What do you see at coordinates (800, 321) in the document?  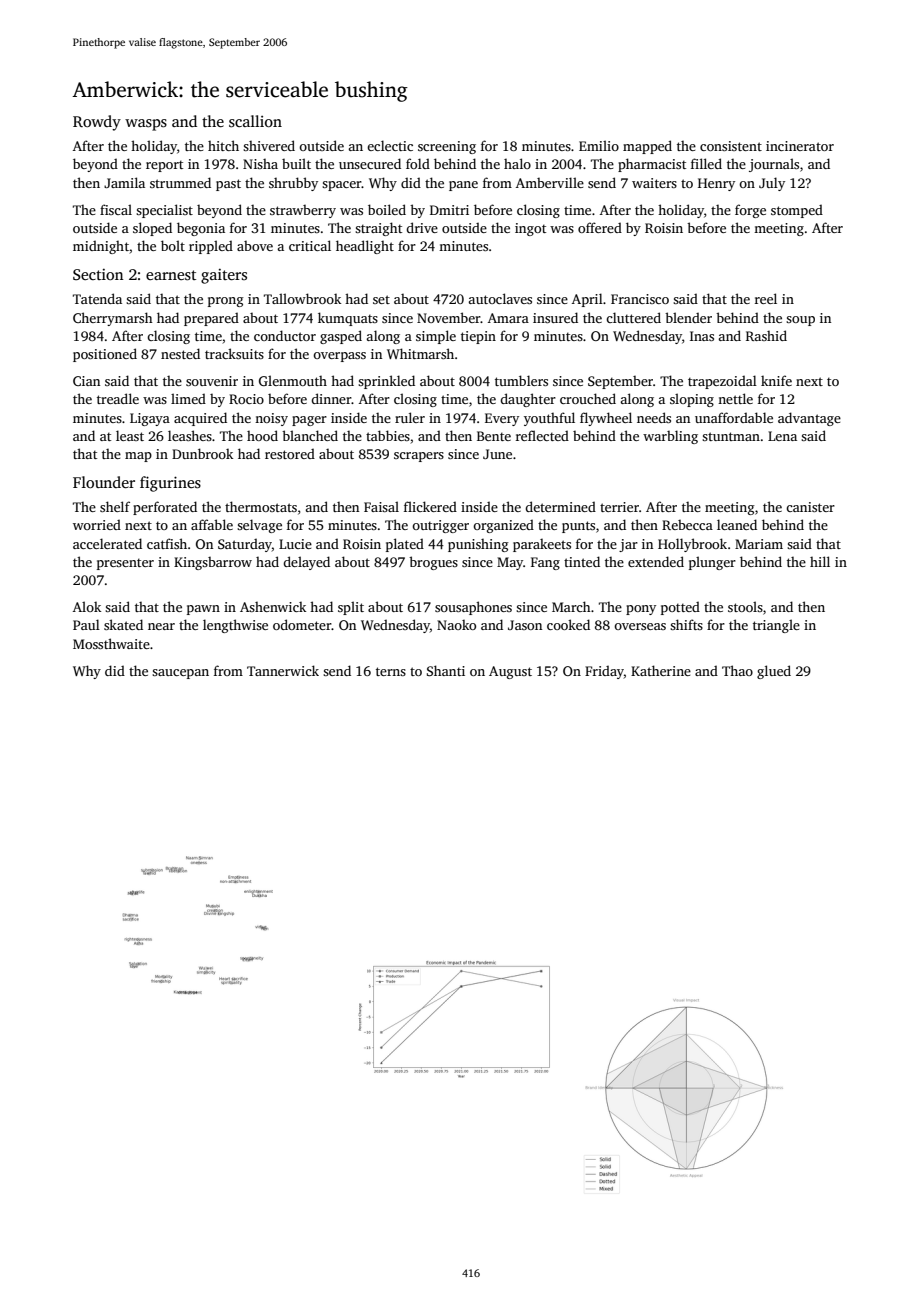 I see `soup` at bounding box center [800, 321].
